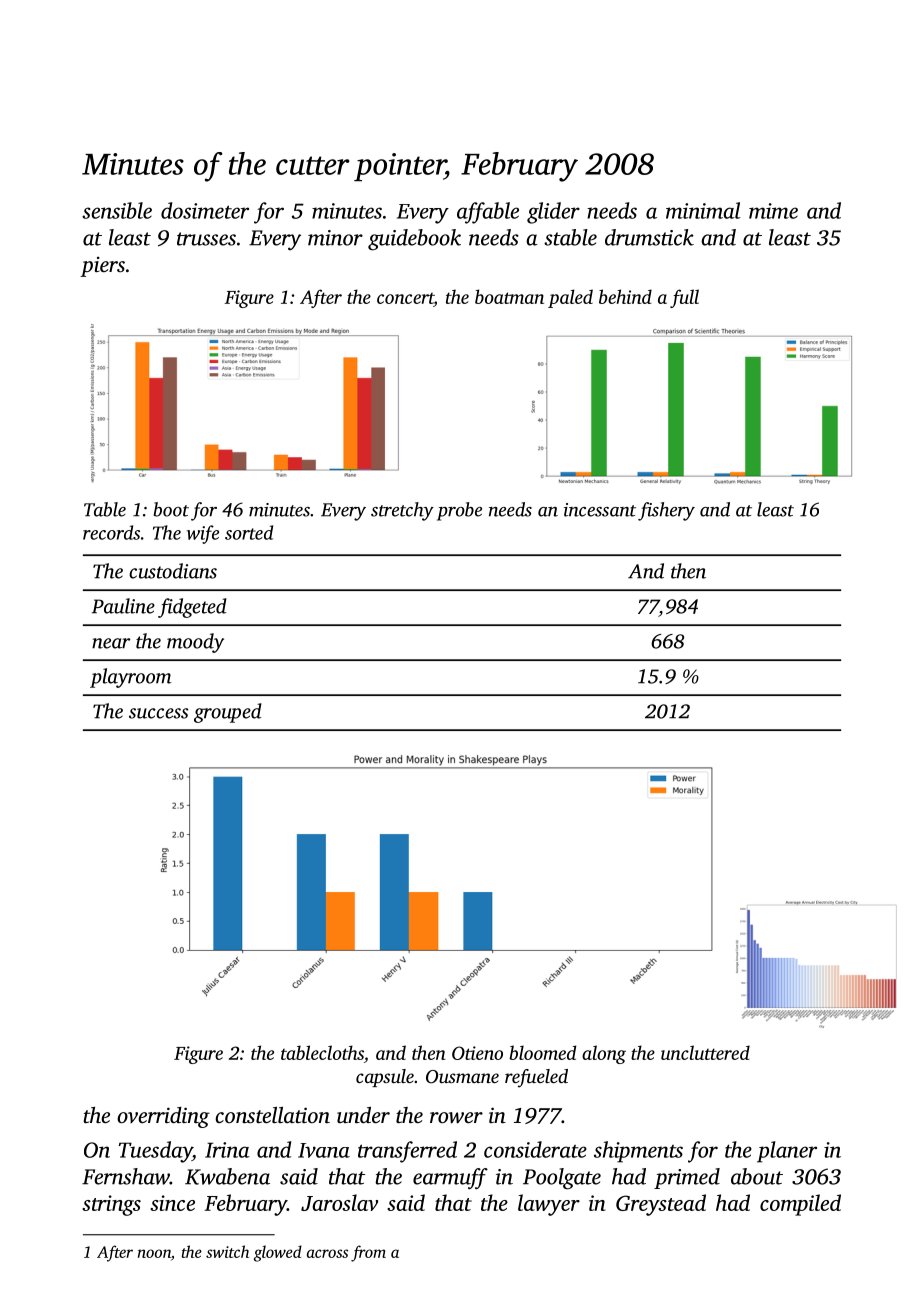 Image resolution: width=924 pixels, height=1311 pixels. Describe the element at coordinates (206, 239) in the page. I see `trusses` at that location.
